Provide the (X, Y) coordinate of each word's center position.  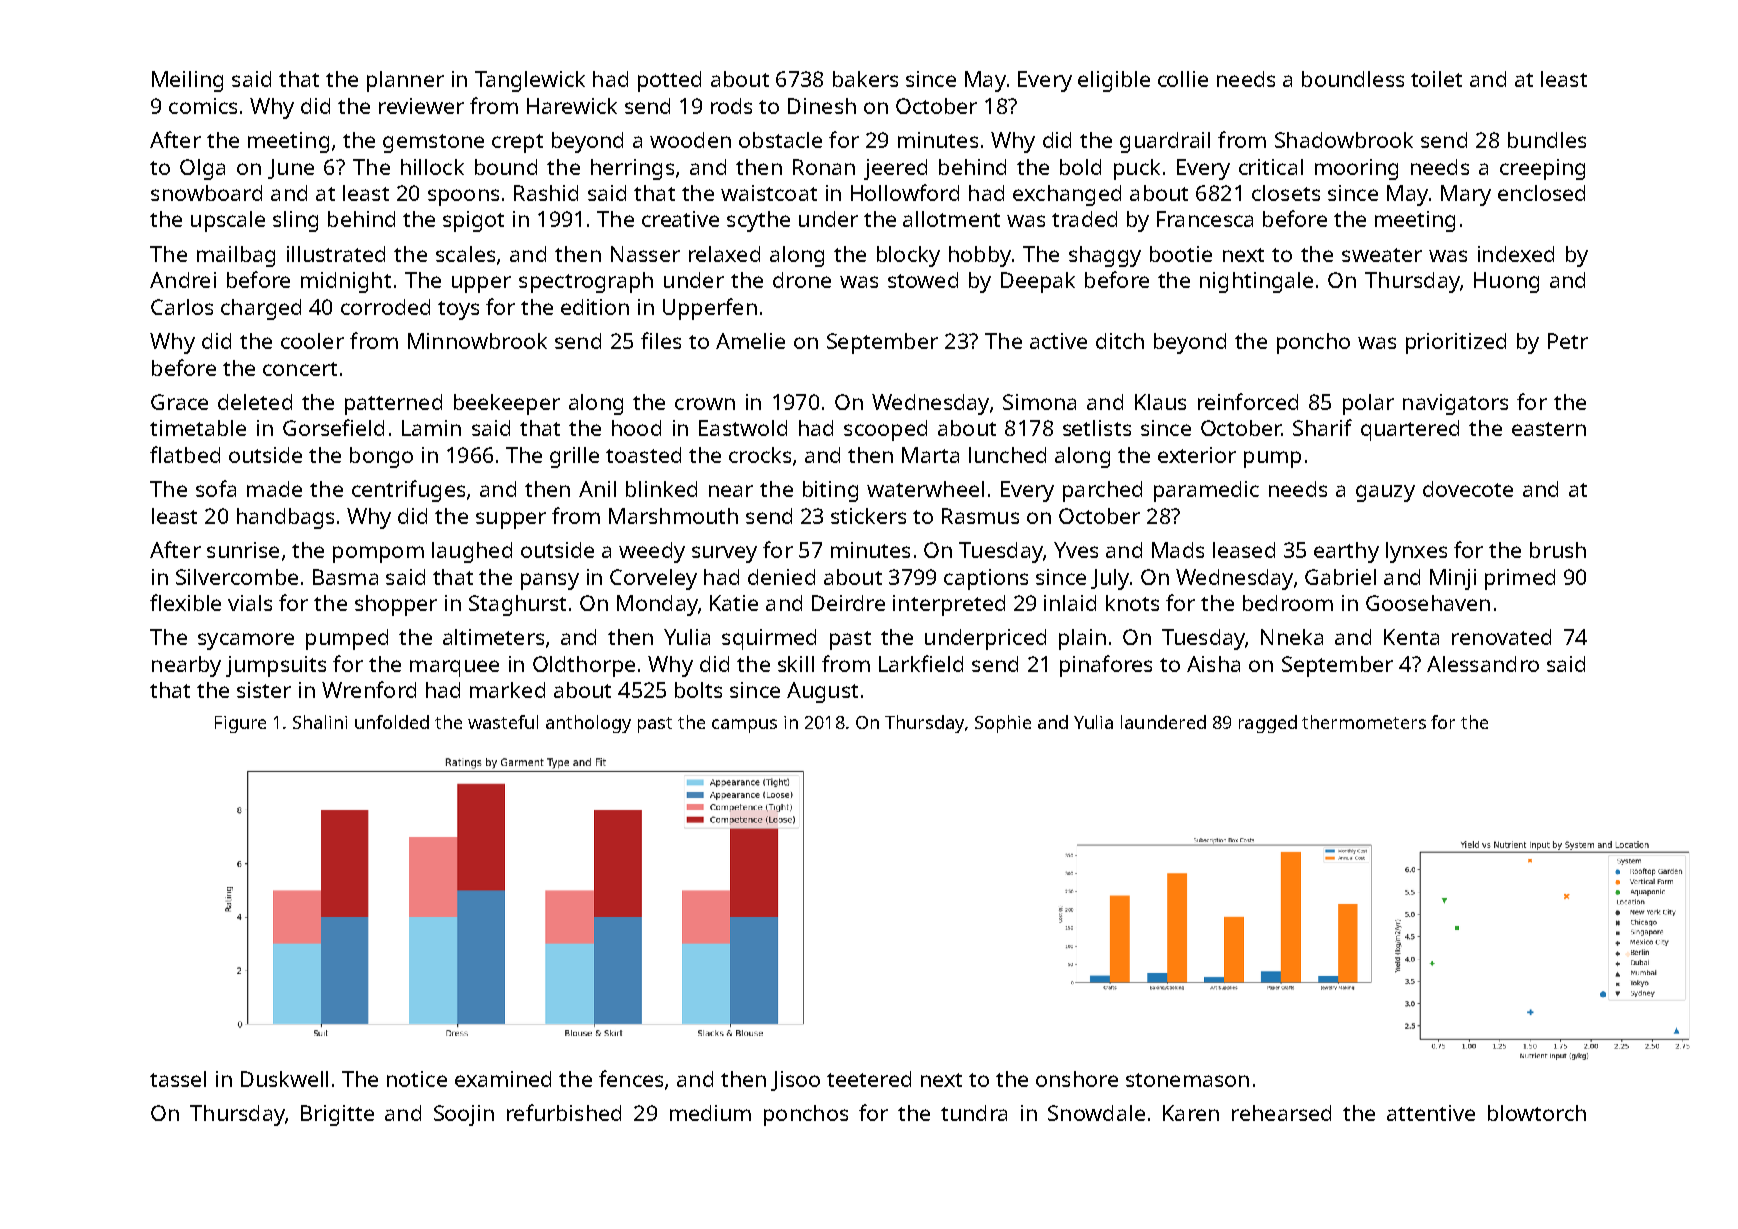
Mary (1466, 195)
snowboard (206, 193)
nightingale (1256, 282)
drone (802, 280)
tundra (974, 1113)
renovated (1501, 637)
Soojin (464, 1115)
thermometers (1364, 722)
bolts (698, 690)
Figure (240, 724)
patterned (393, 404)
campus (744, 726)
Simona (1039, 402)
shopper (396, 605)
